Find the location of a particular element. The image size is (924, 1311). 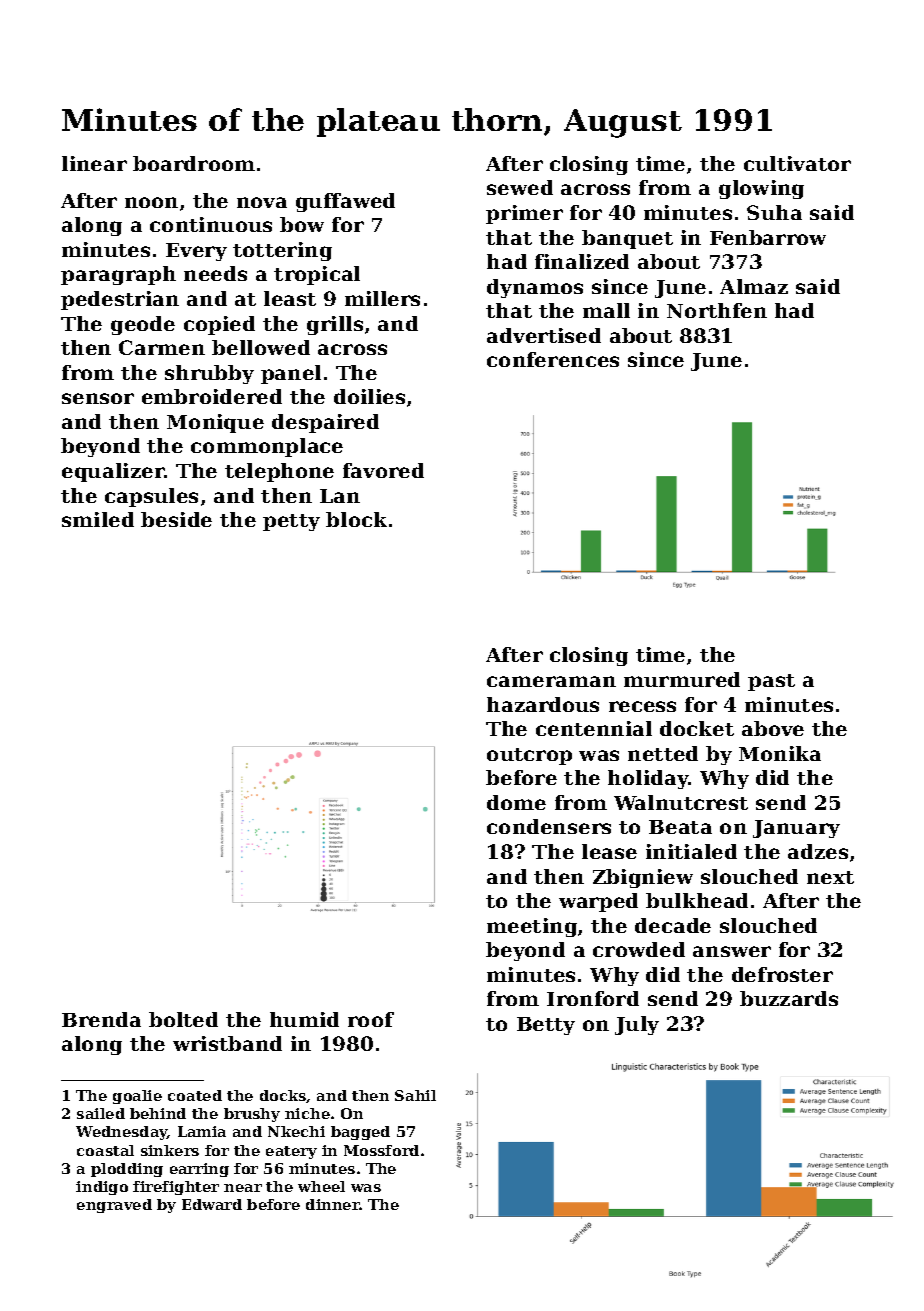

advertised is located at coordinates (544, 335).
